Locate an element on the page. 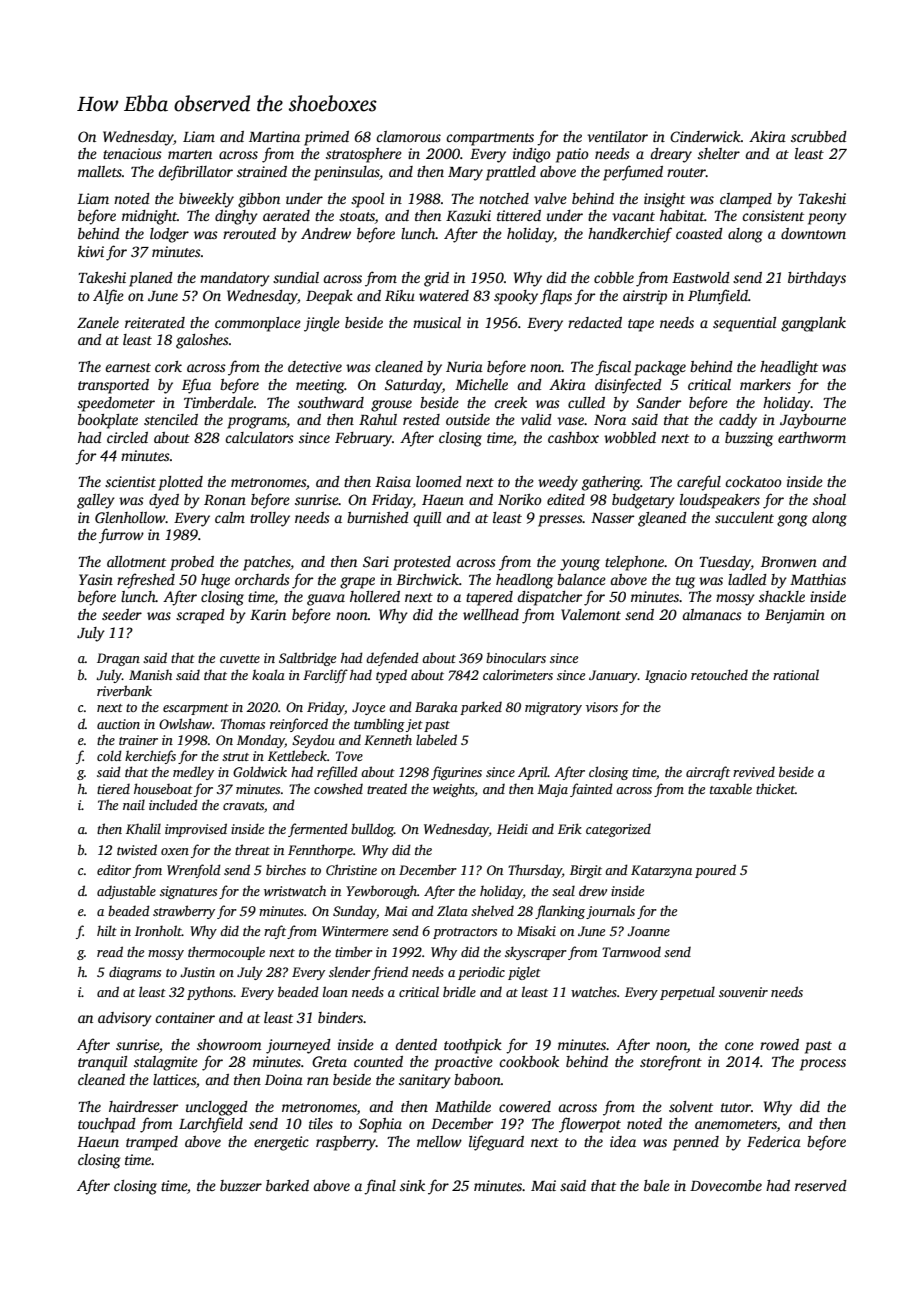 This page has height=1308, width=924. visors is located at coordinates (602, 707).
